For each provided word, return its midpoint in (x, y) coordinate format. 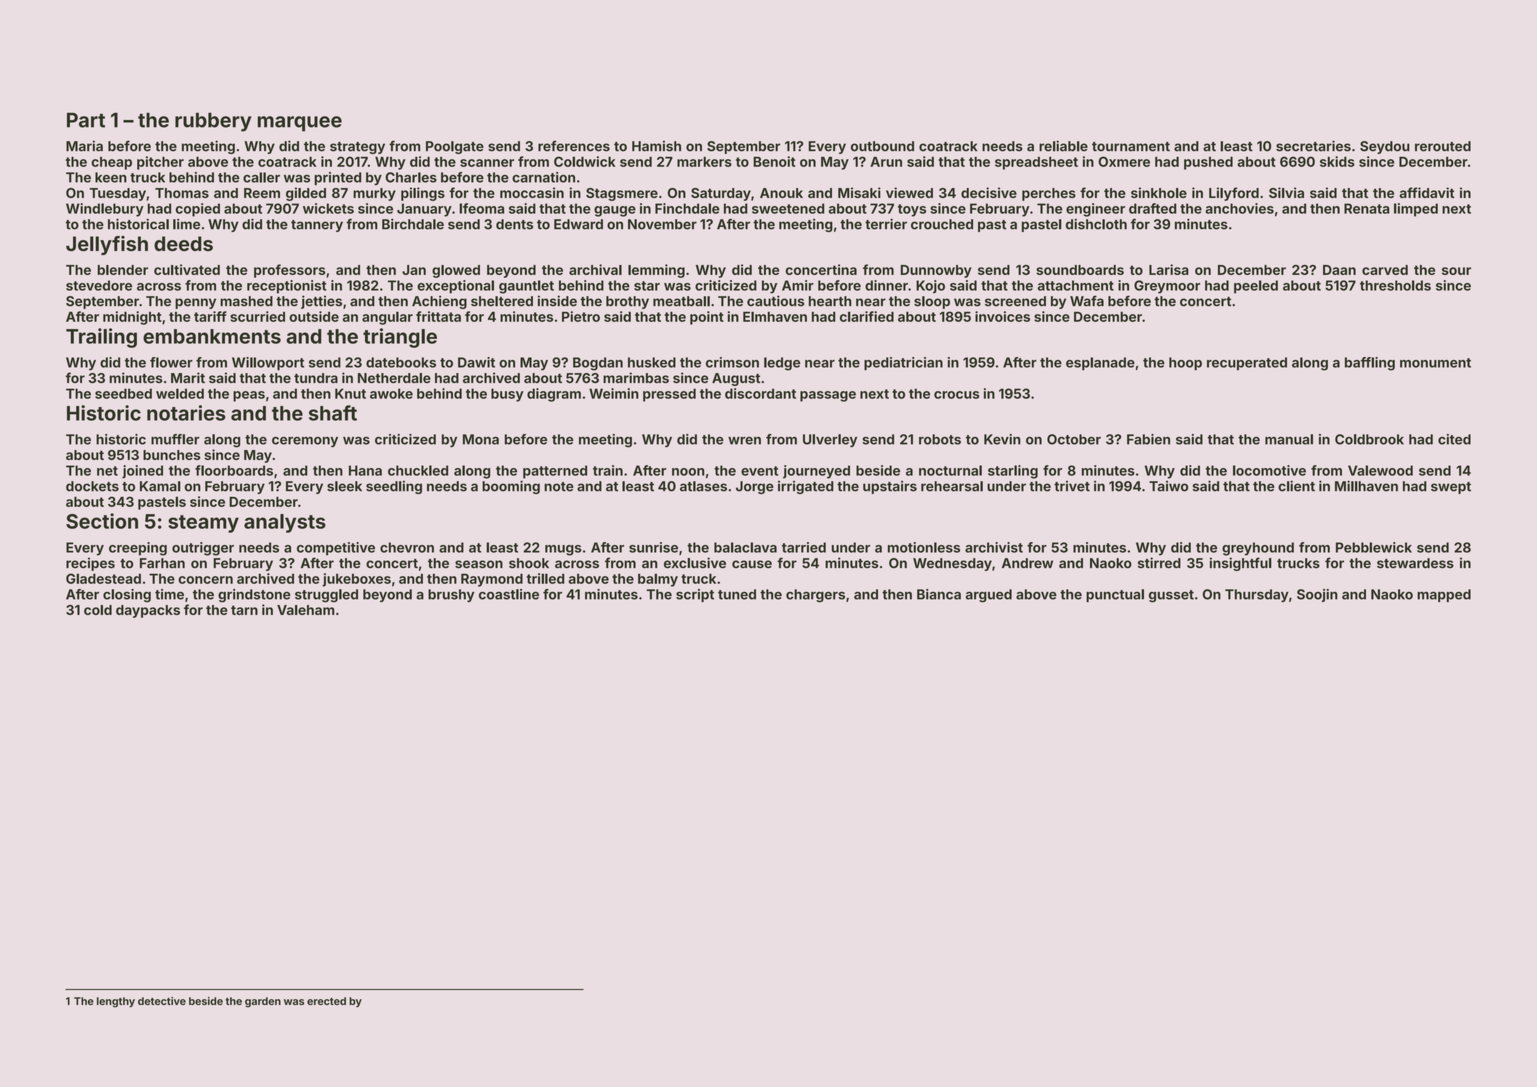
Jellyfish (107, 245)
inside (557, 301)
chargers (815, 596)
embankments (212, 336)
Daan (1339, 270)
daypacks (148, 611)
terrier (886, 224)
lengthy (116, 1002)
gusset (1171, 596)
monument (1435, 363)
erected (326, 1001)
